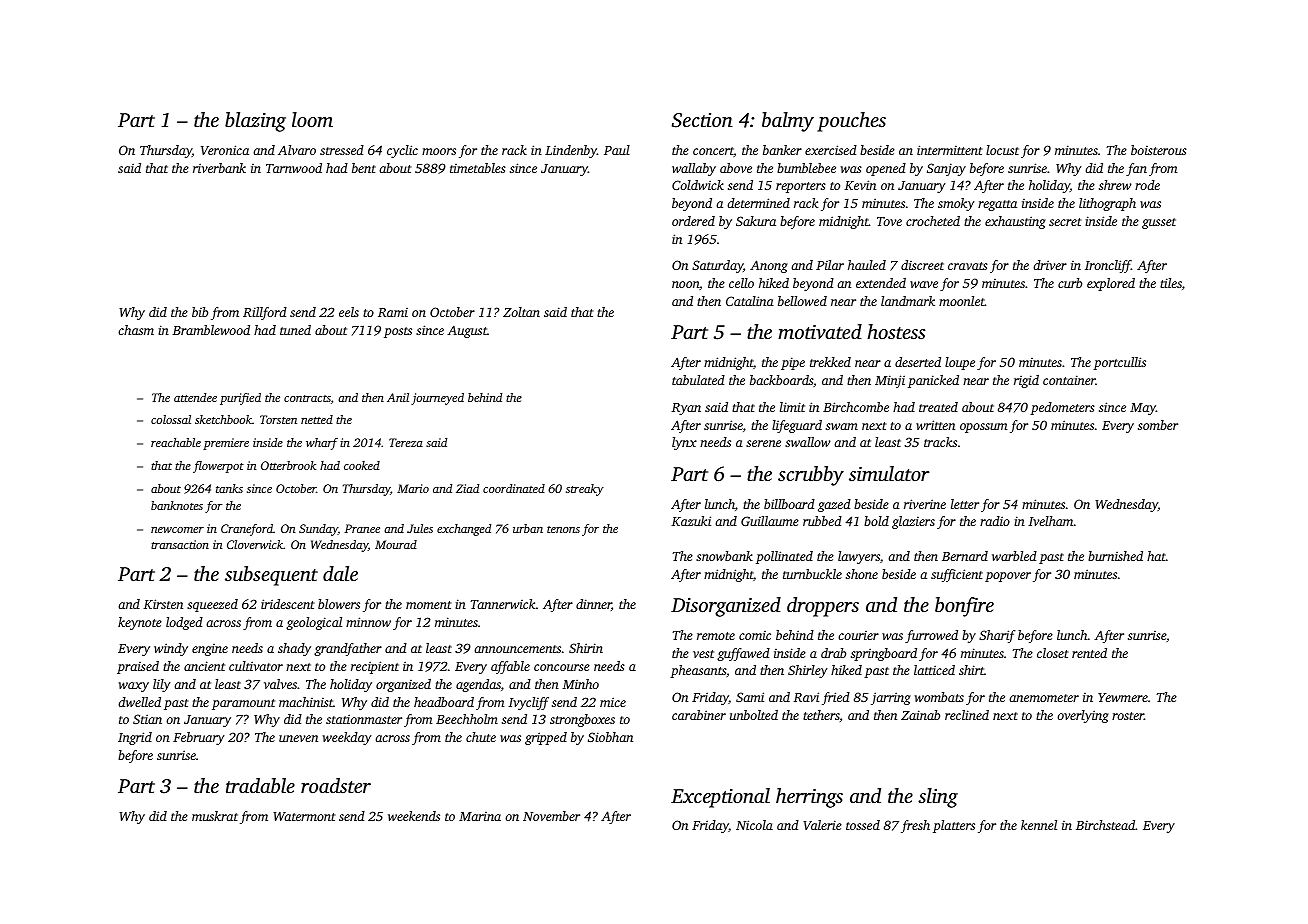  I want to click on dale, so click(340, 573).
